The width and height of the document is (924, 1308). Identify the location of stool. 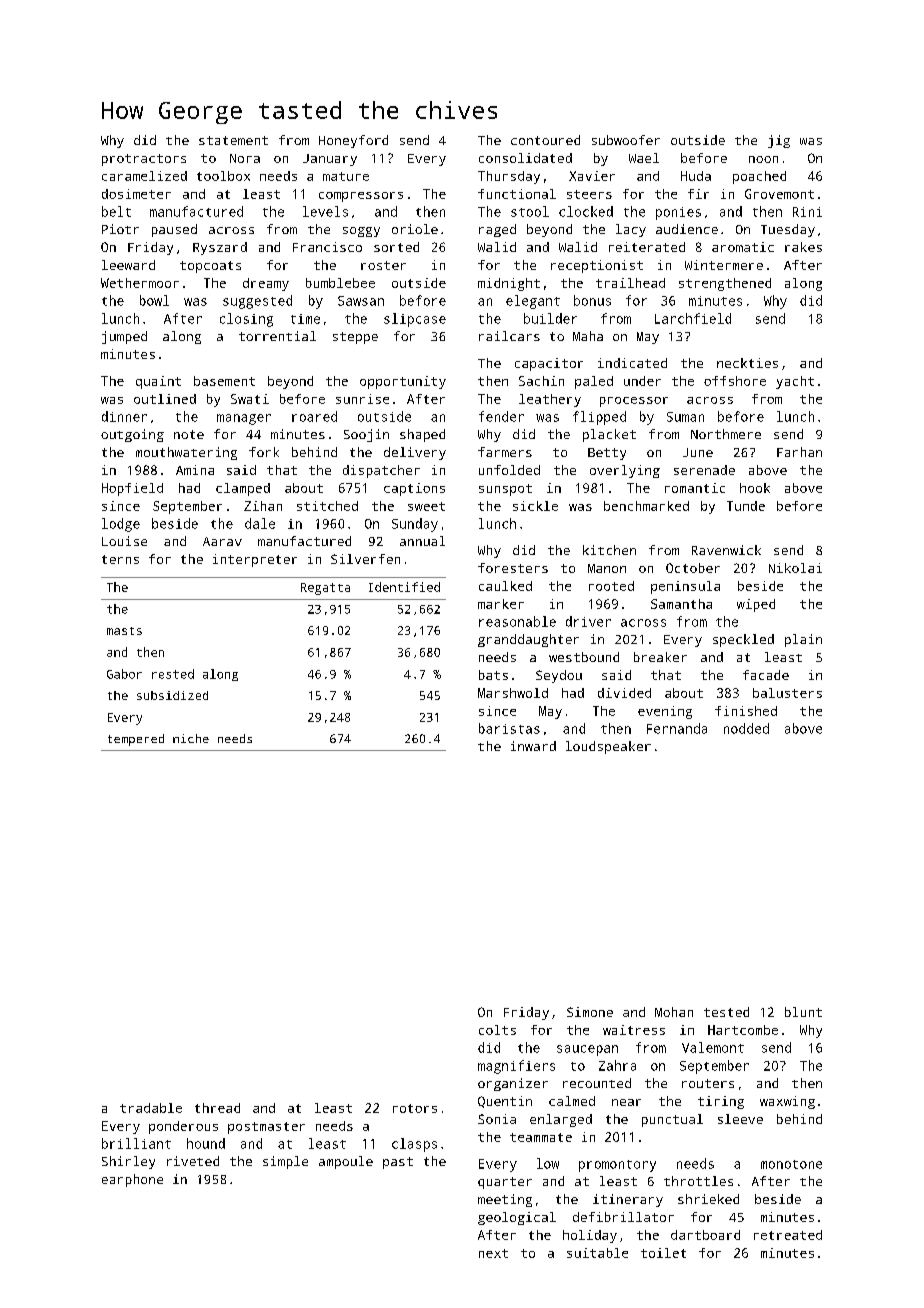
(530, 211).
